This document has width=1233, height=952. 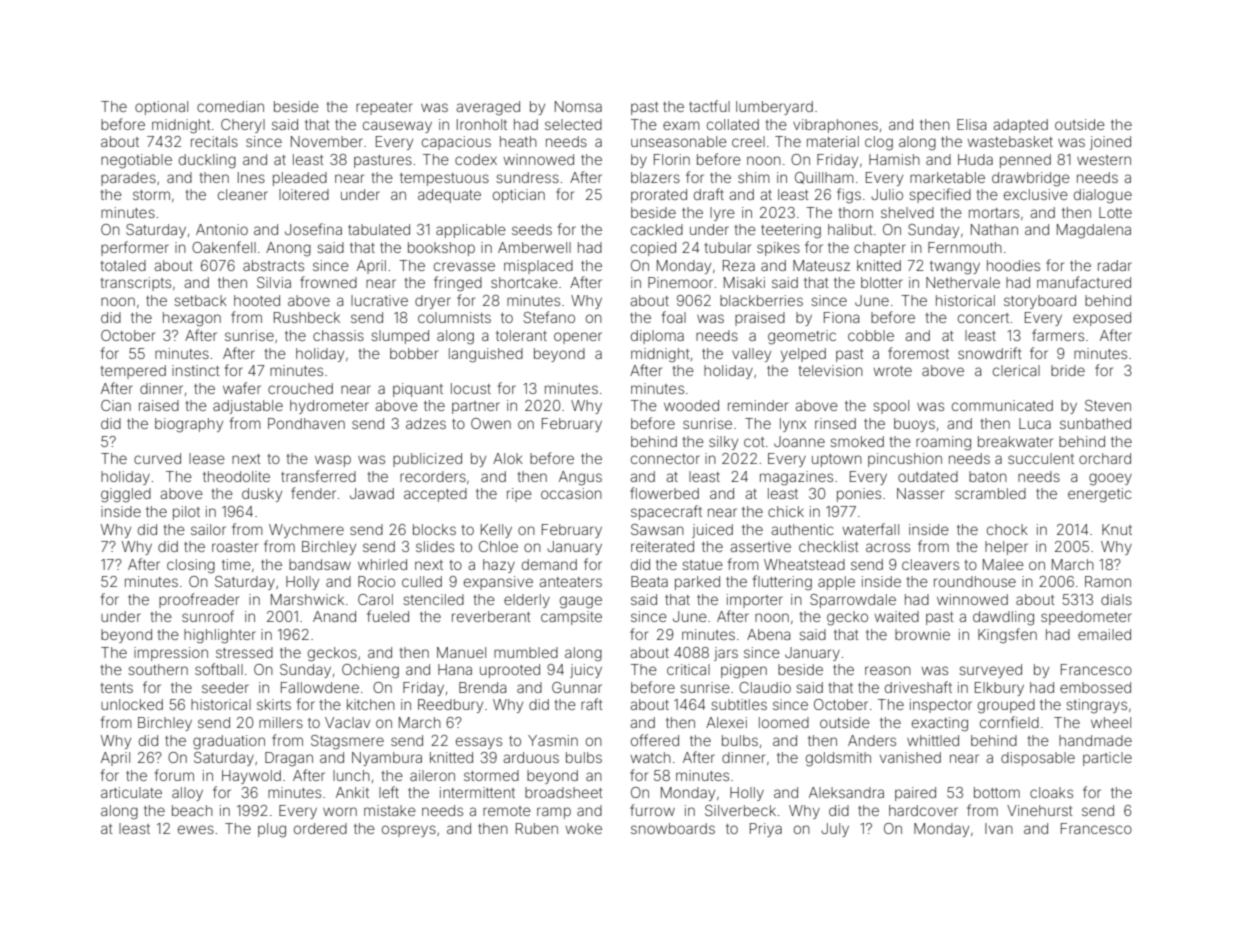 I want to click on exam, so click(x=681, y=125).
